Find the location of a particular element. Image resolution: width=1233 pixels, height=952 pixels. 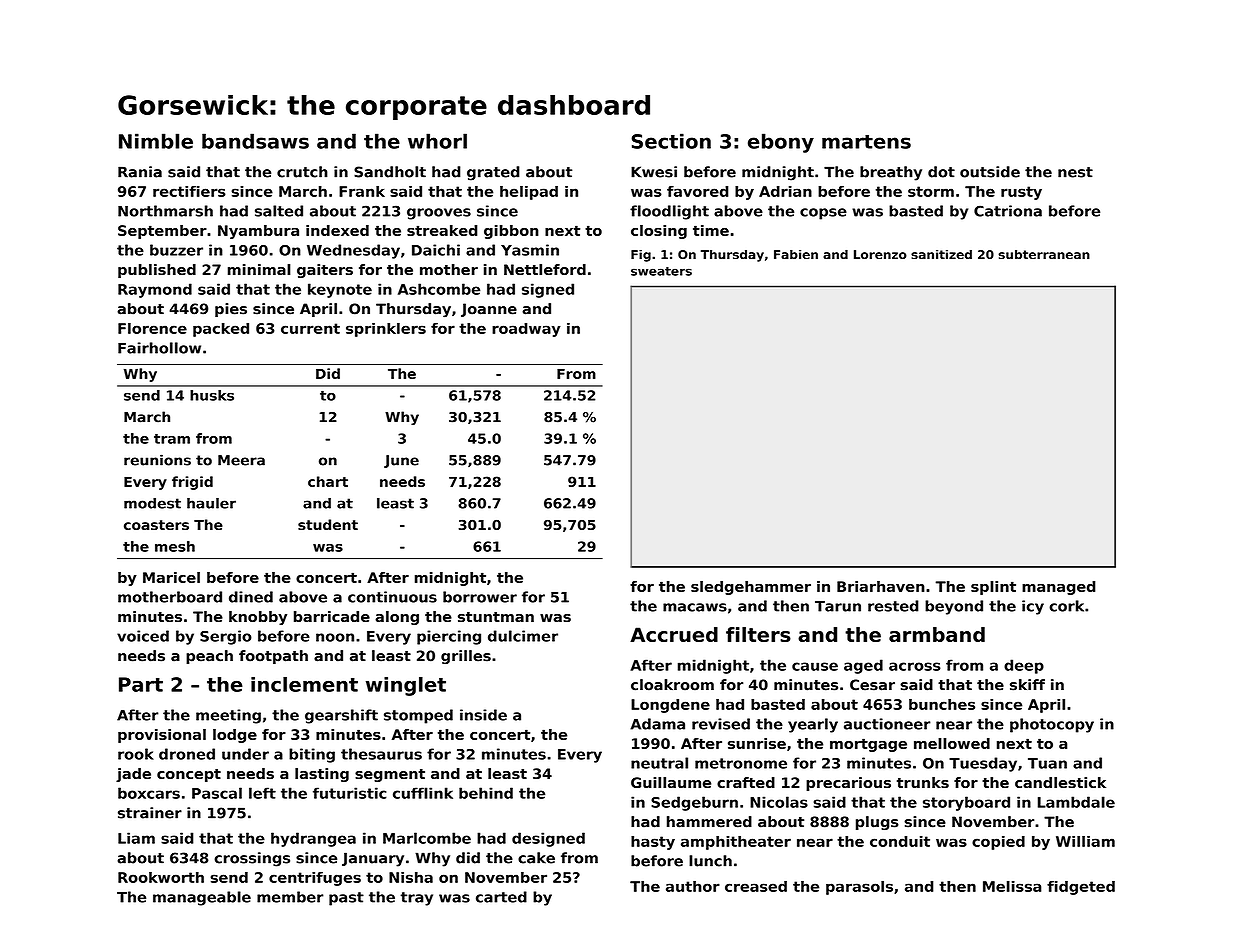

whorl is located at coordinates (437, 141).
